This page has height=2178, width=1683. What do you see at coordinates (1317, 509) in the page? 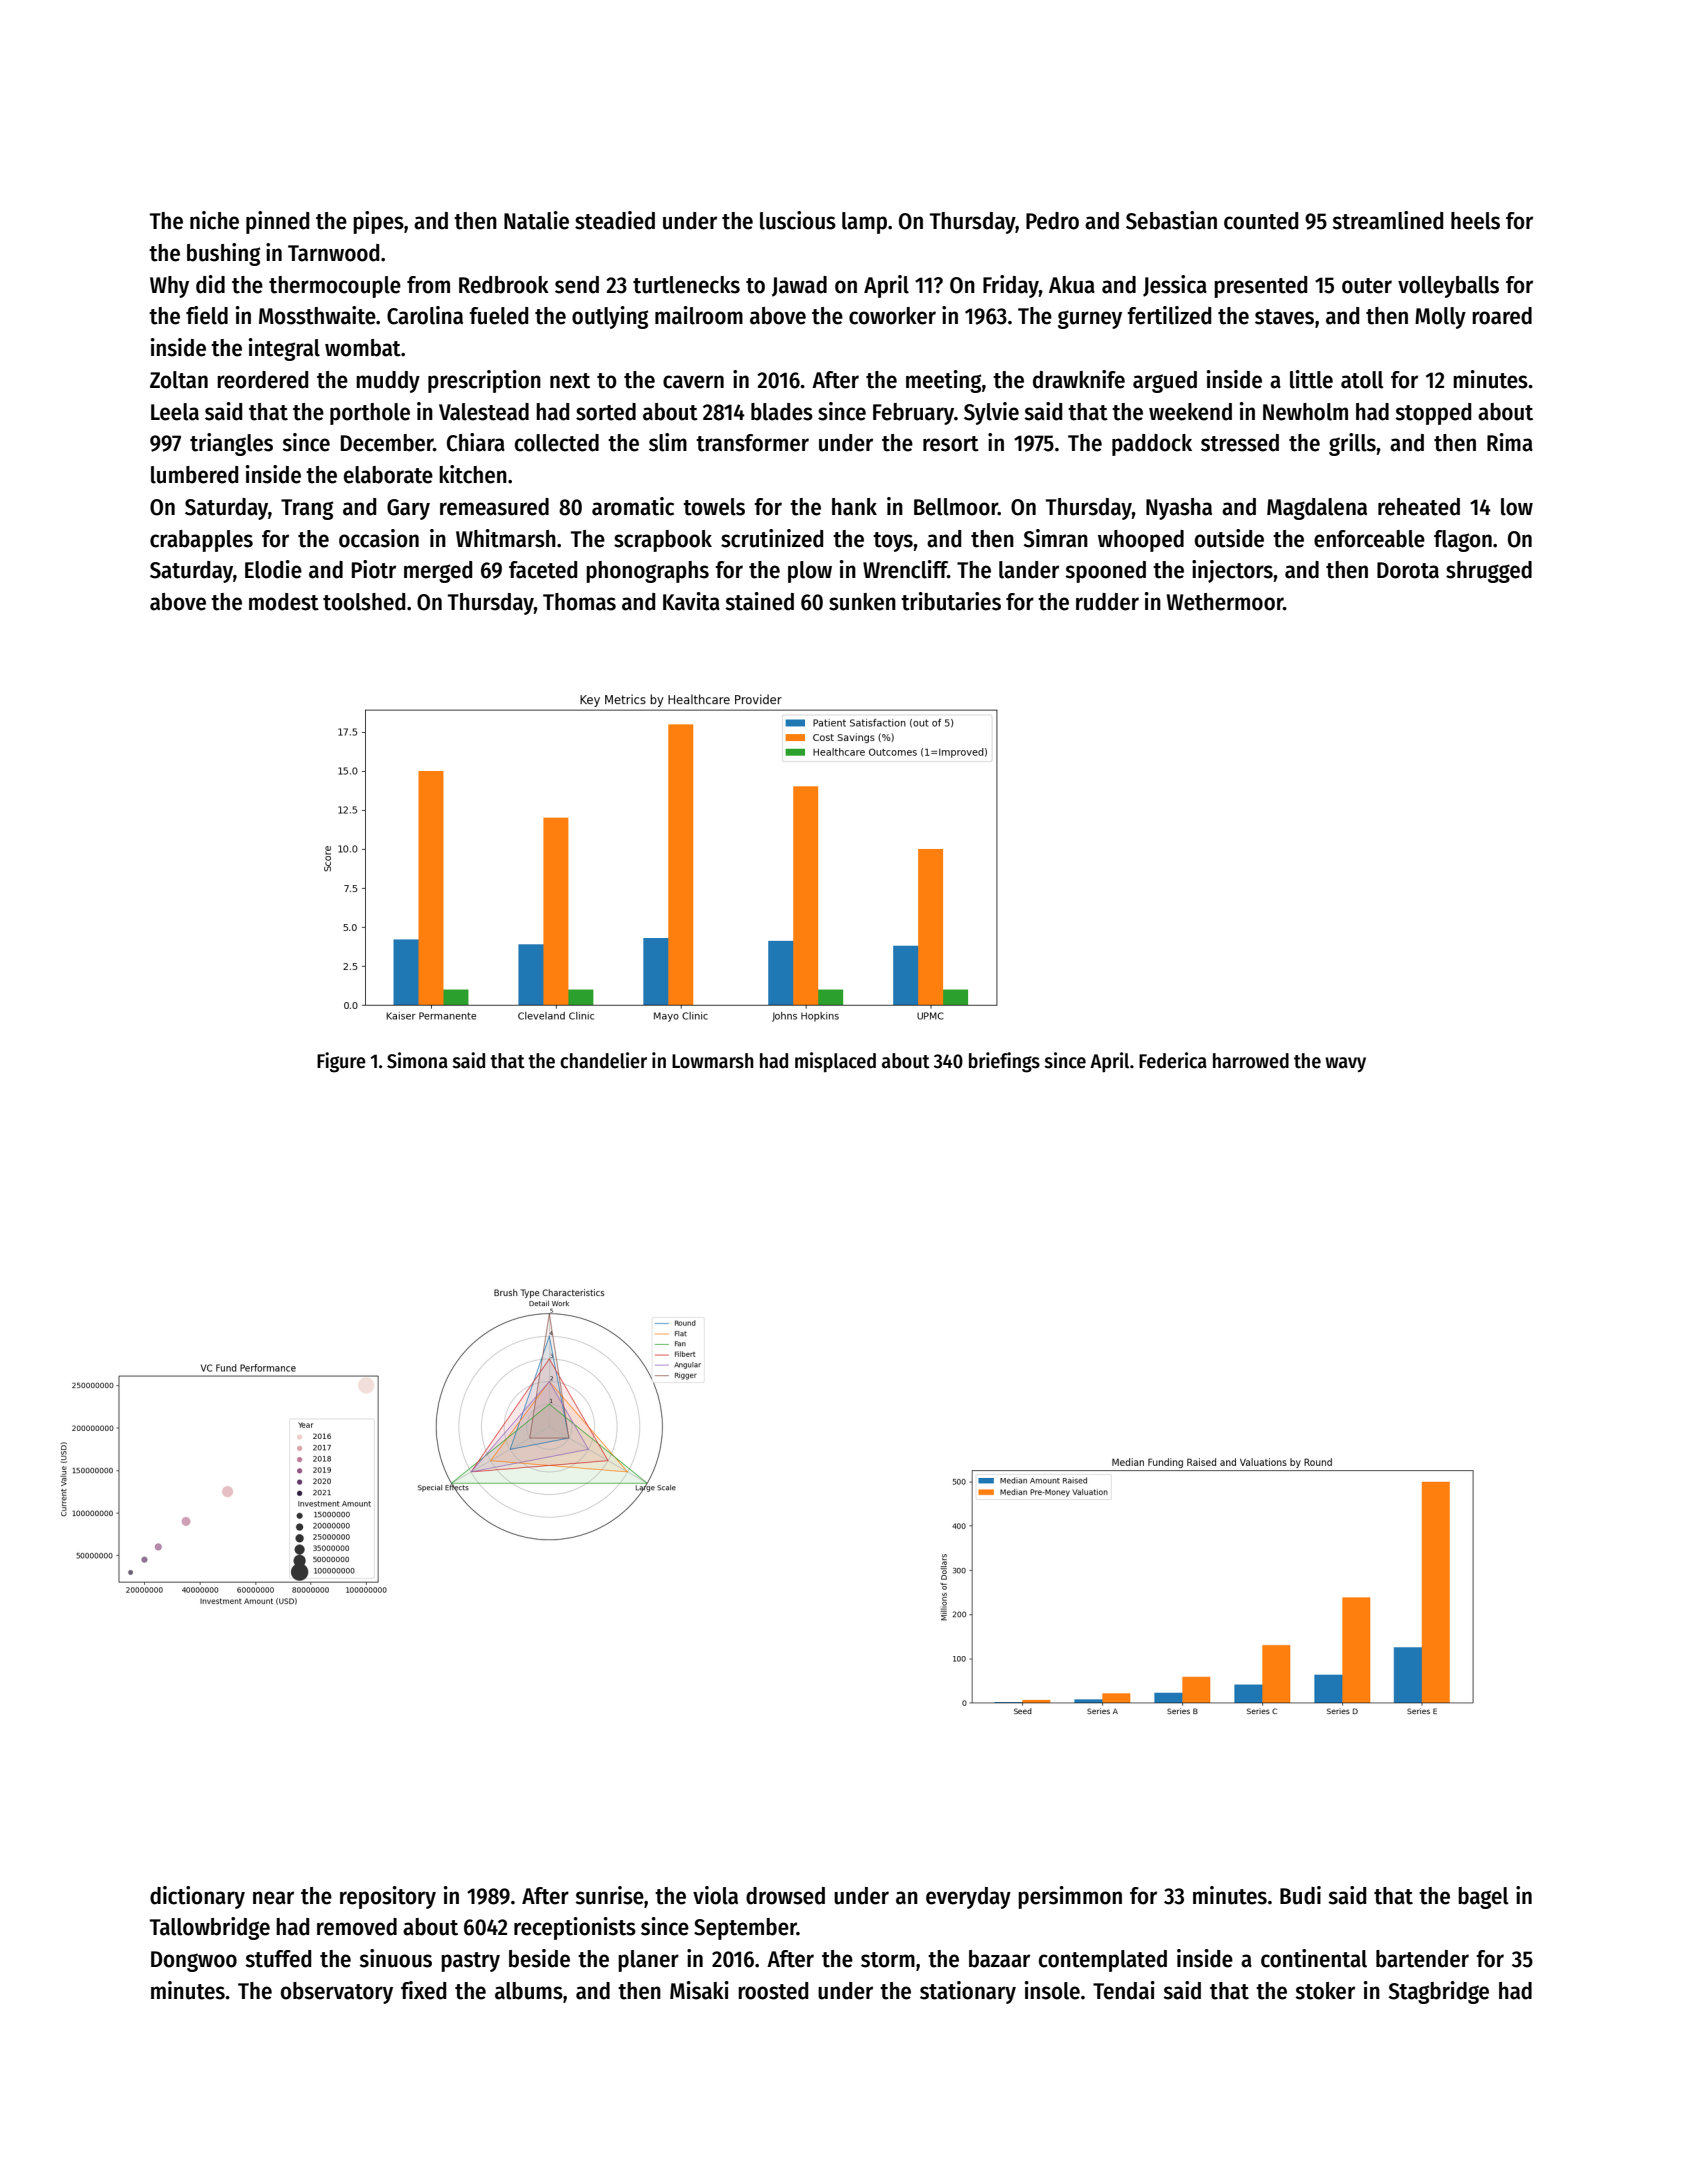
I see `Magdalena` at bounding box center [1317, 509].
